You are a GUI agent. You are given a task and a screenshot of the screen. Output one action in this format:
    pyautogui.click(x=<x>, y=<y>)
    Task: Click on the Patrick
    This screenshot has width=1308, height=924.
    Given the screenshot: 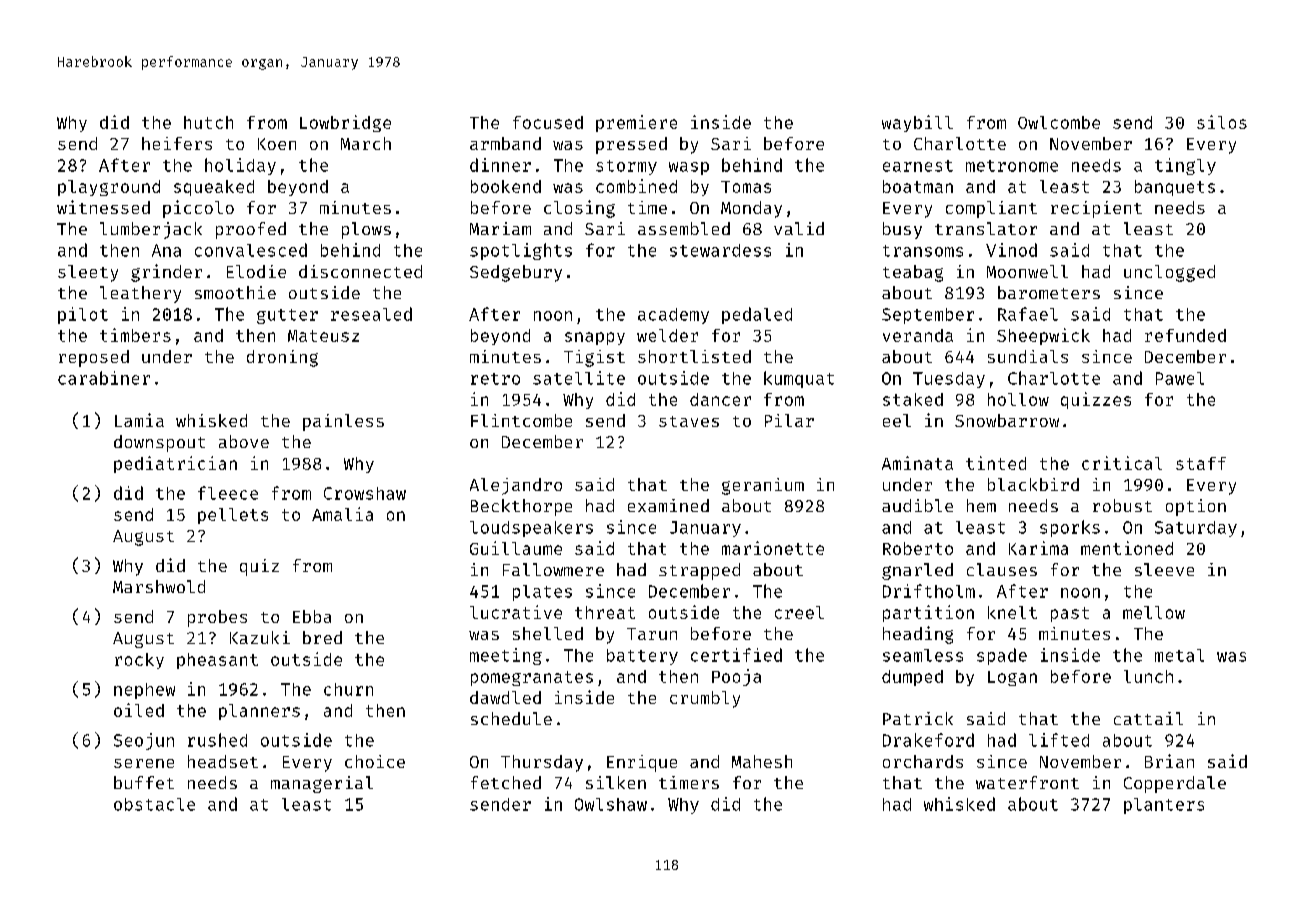 What is the action you would take?
    pyautogui.click(x=918, y=718)
